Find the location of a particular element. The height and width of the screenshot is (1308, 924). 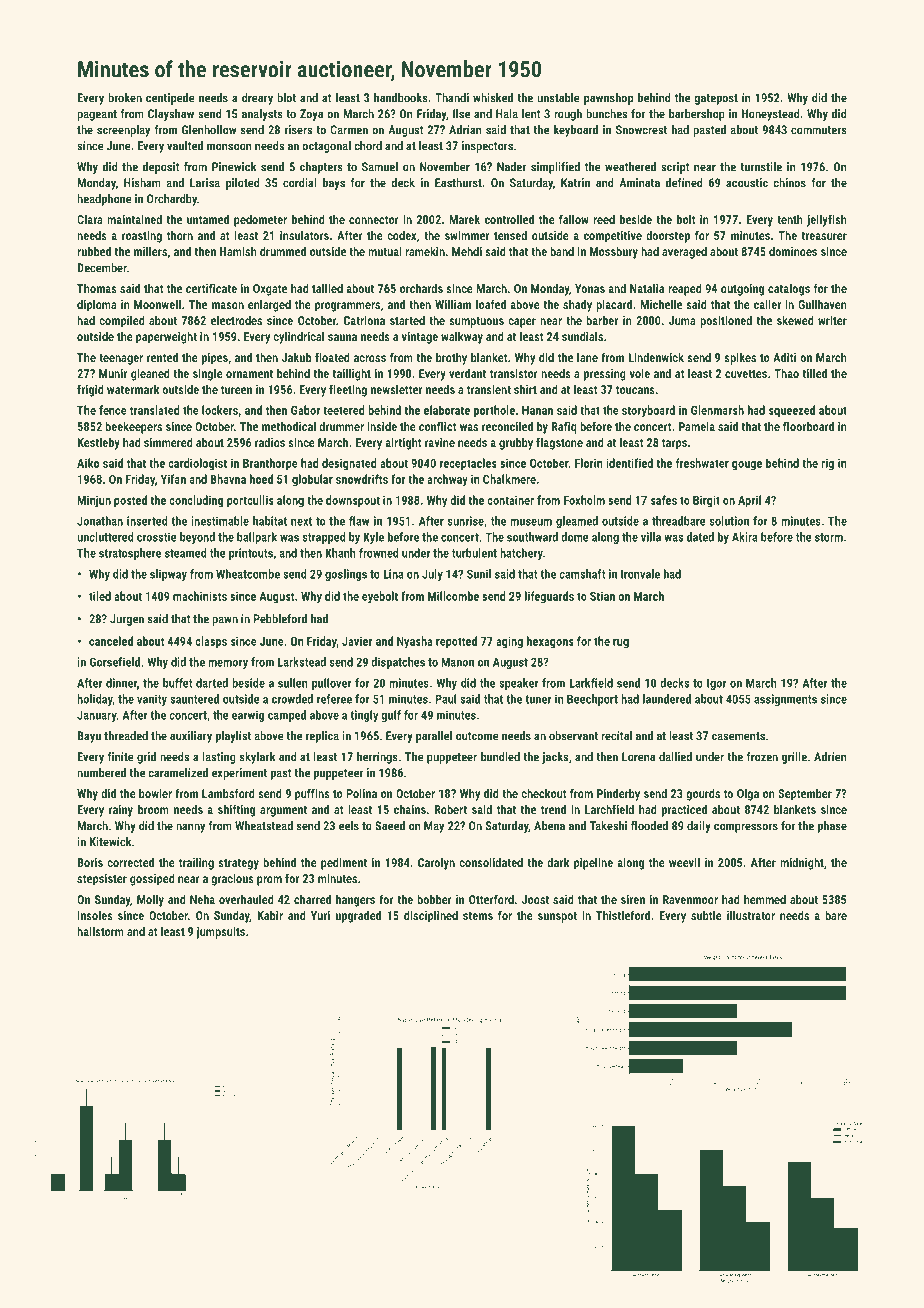

unstable is located at coordinates (558, 98).
